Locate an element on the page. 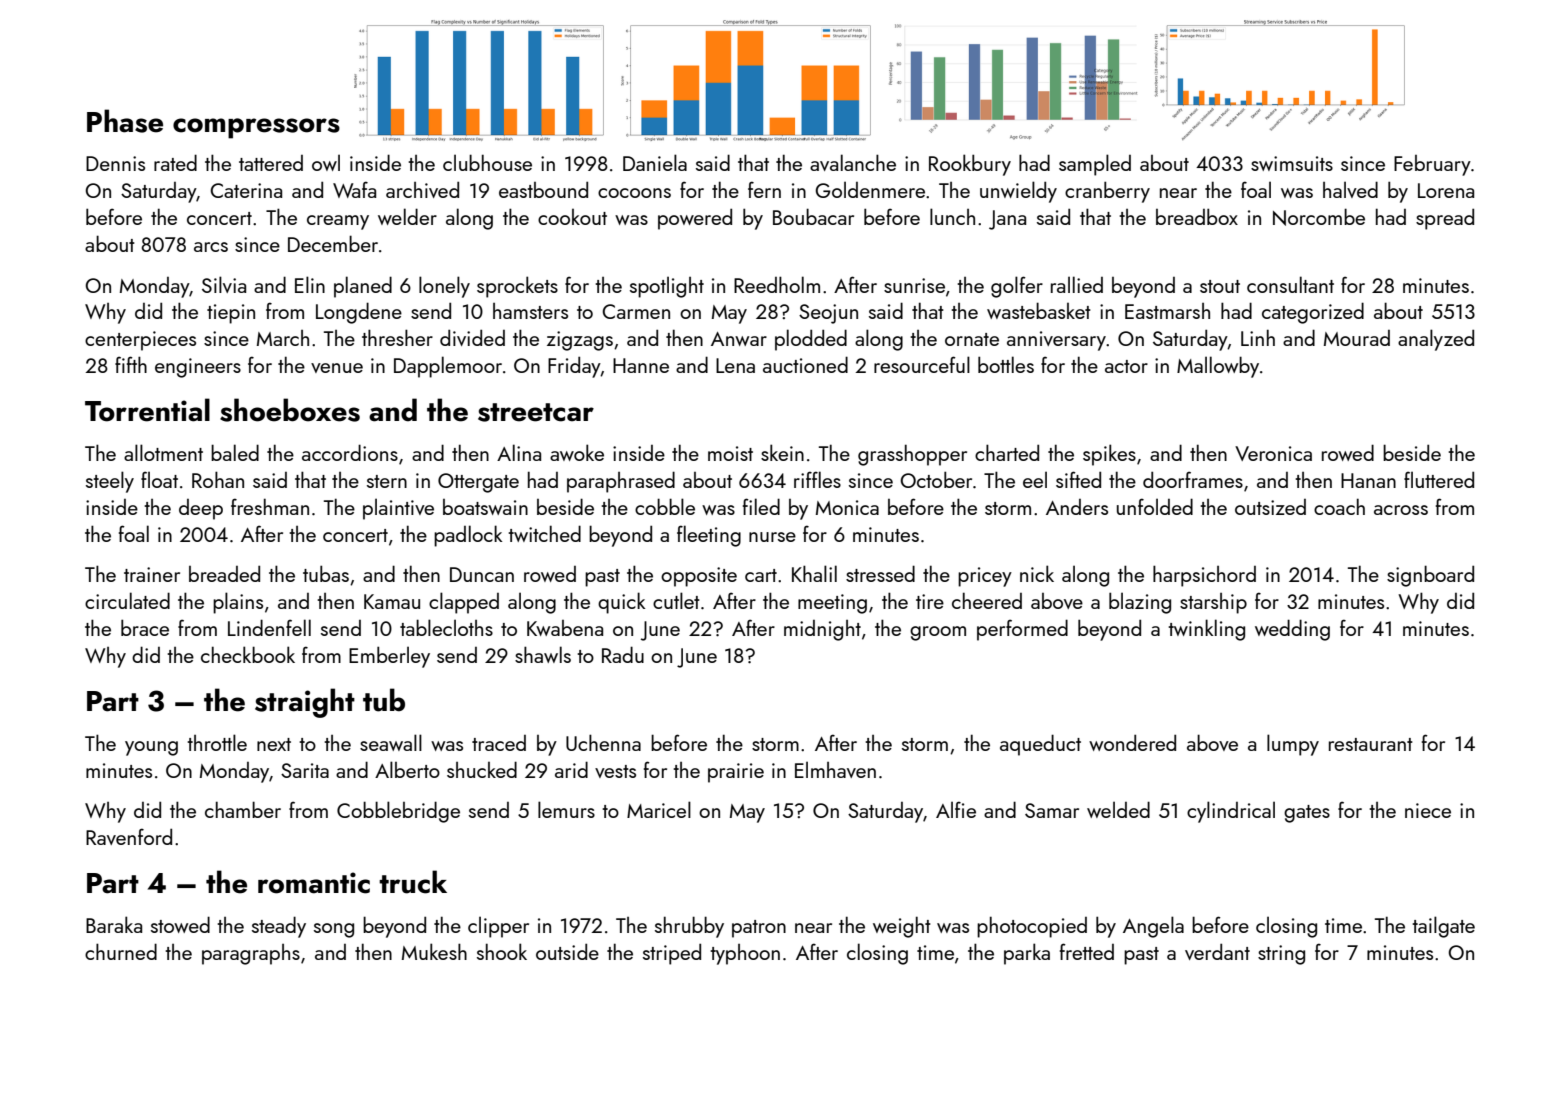 This image has height=1104, width=1561. chamber is located at coordinates (243, 809).
